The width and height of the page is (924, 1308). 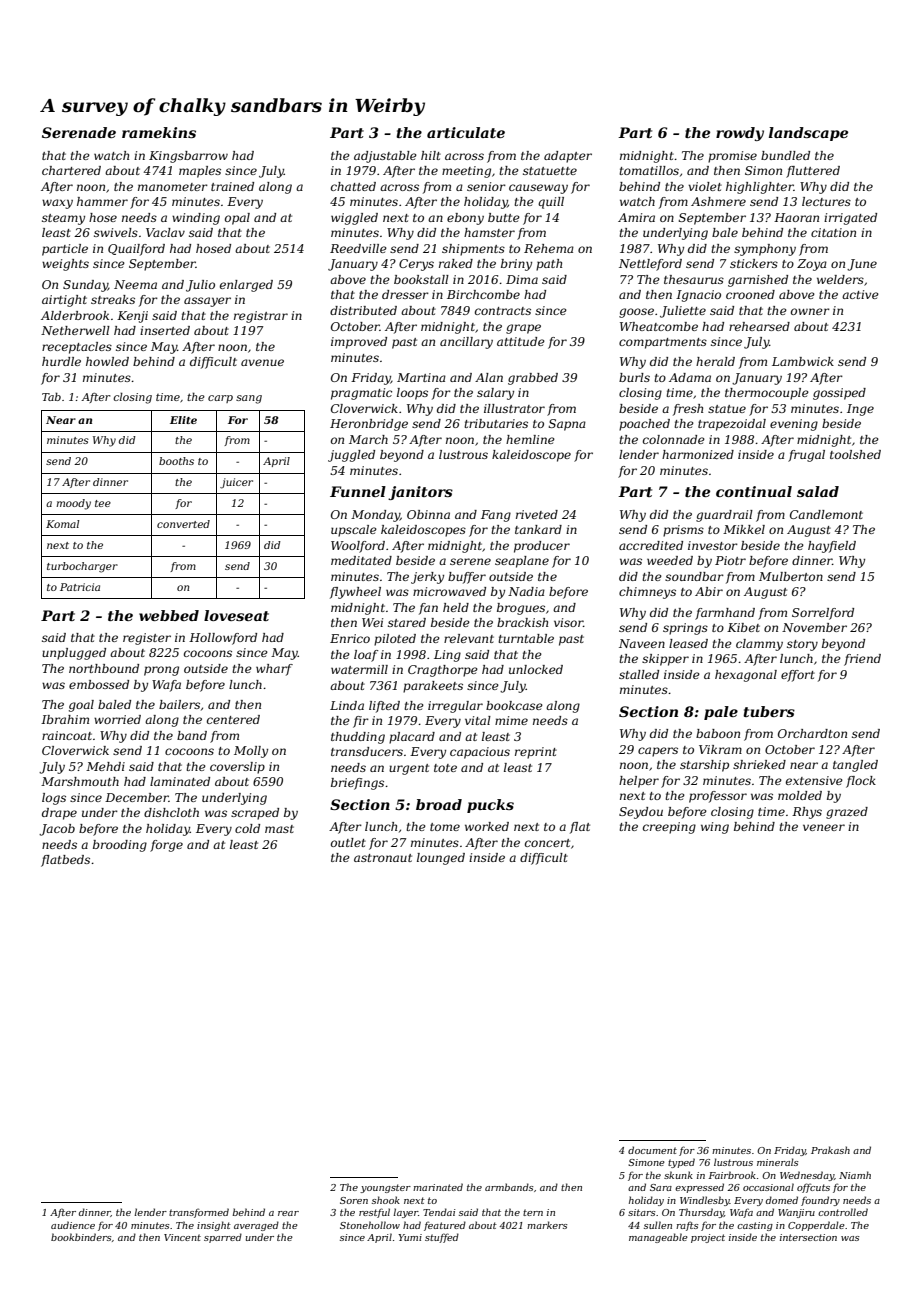 I want to click on concert, so click(x=547, y=843).
